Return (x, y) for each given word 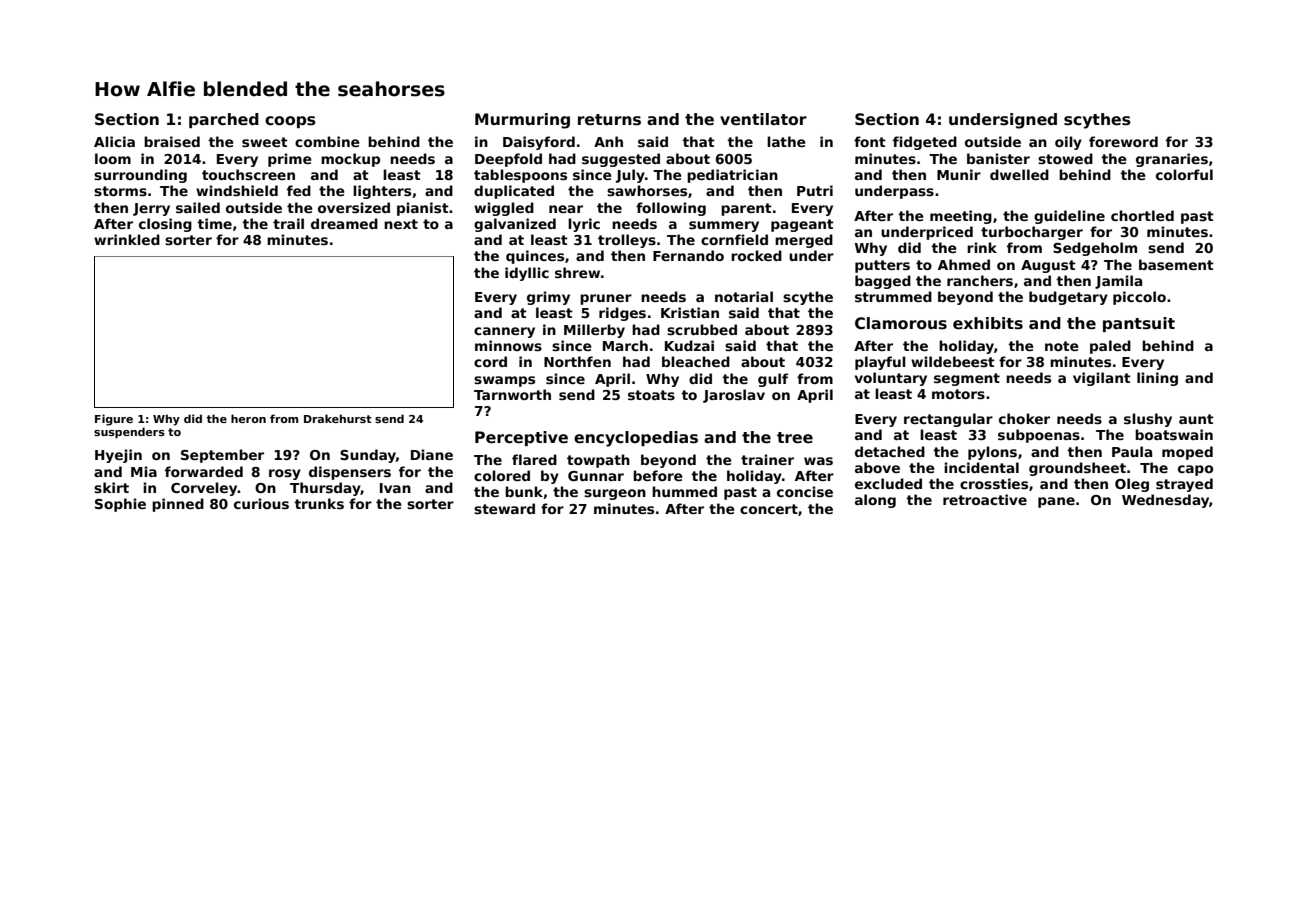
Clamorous (901, 323)
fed (299, 190)
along (875, 501)
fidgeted (925, 143)
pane (1056, 502)
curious (261, 503)
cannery (504, 332)
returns (609, 120)
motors (958, 394)
